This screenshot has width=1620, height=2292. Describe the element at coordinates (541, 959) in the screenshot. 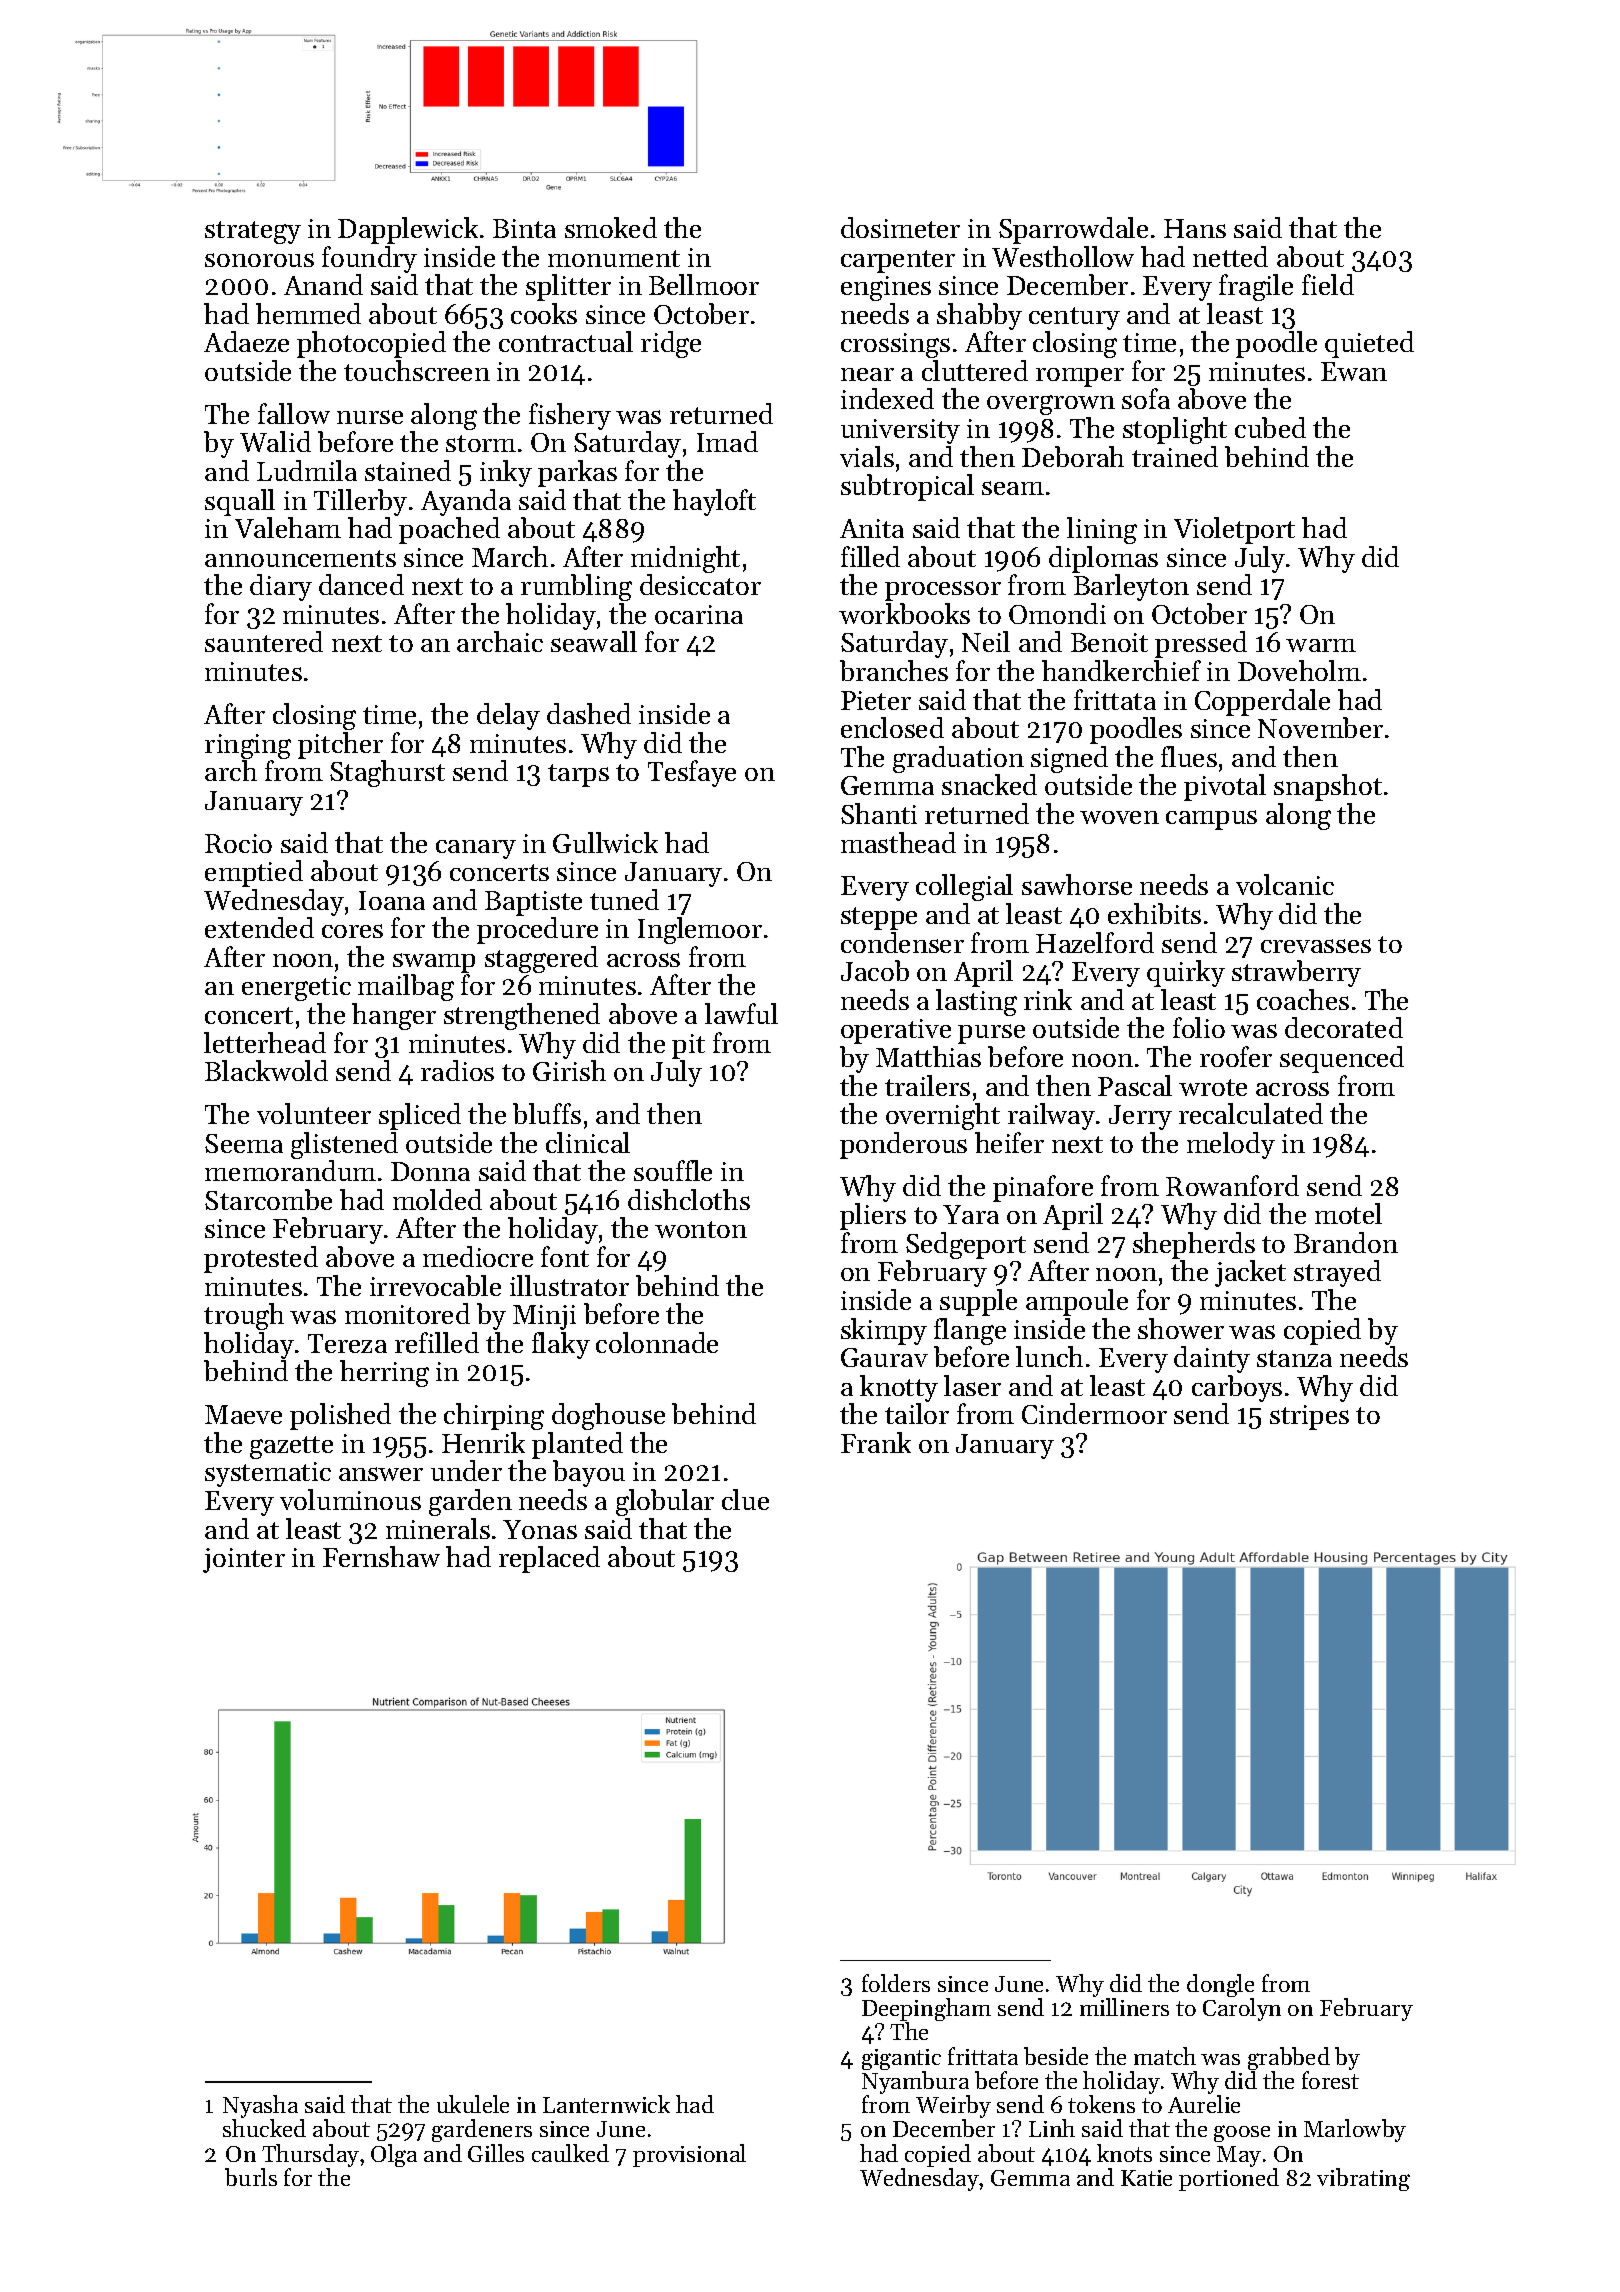

I see `staggered` at that location.
